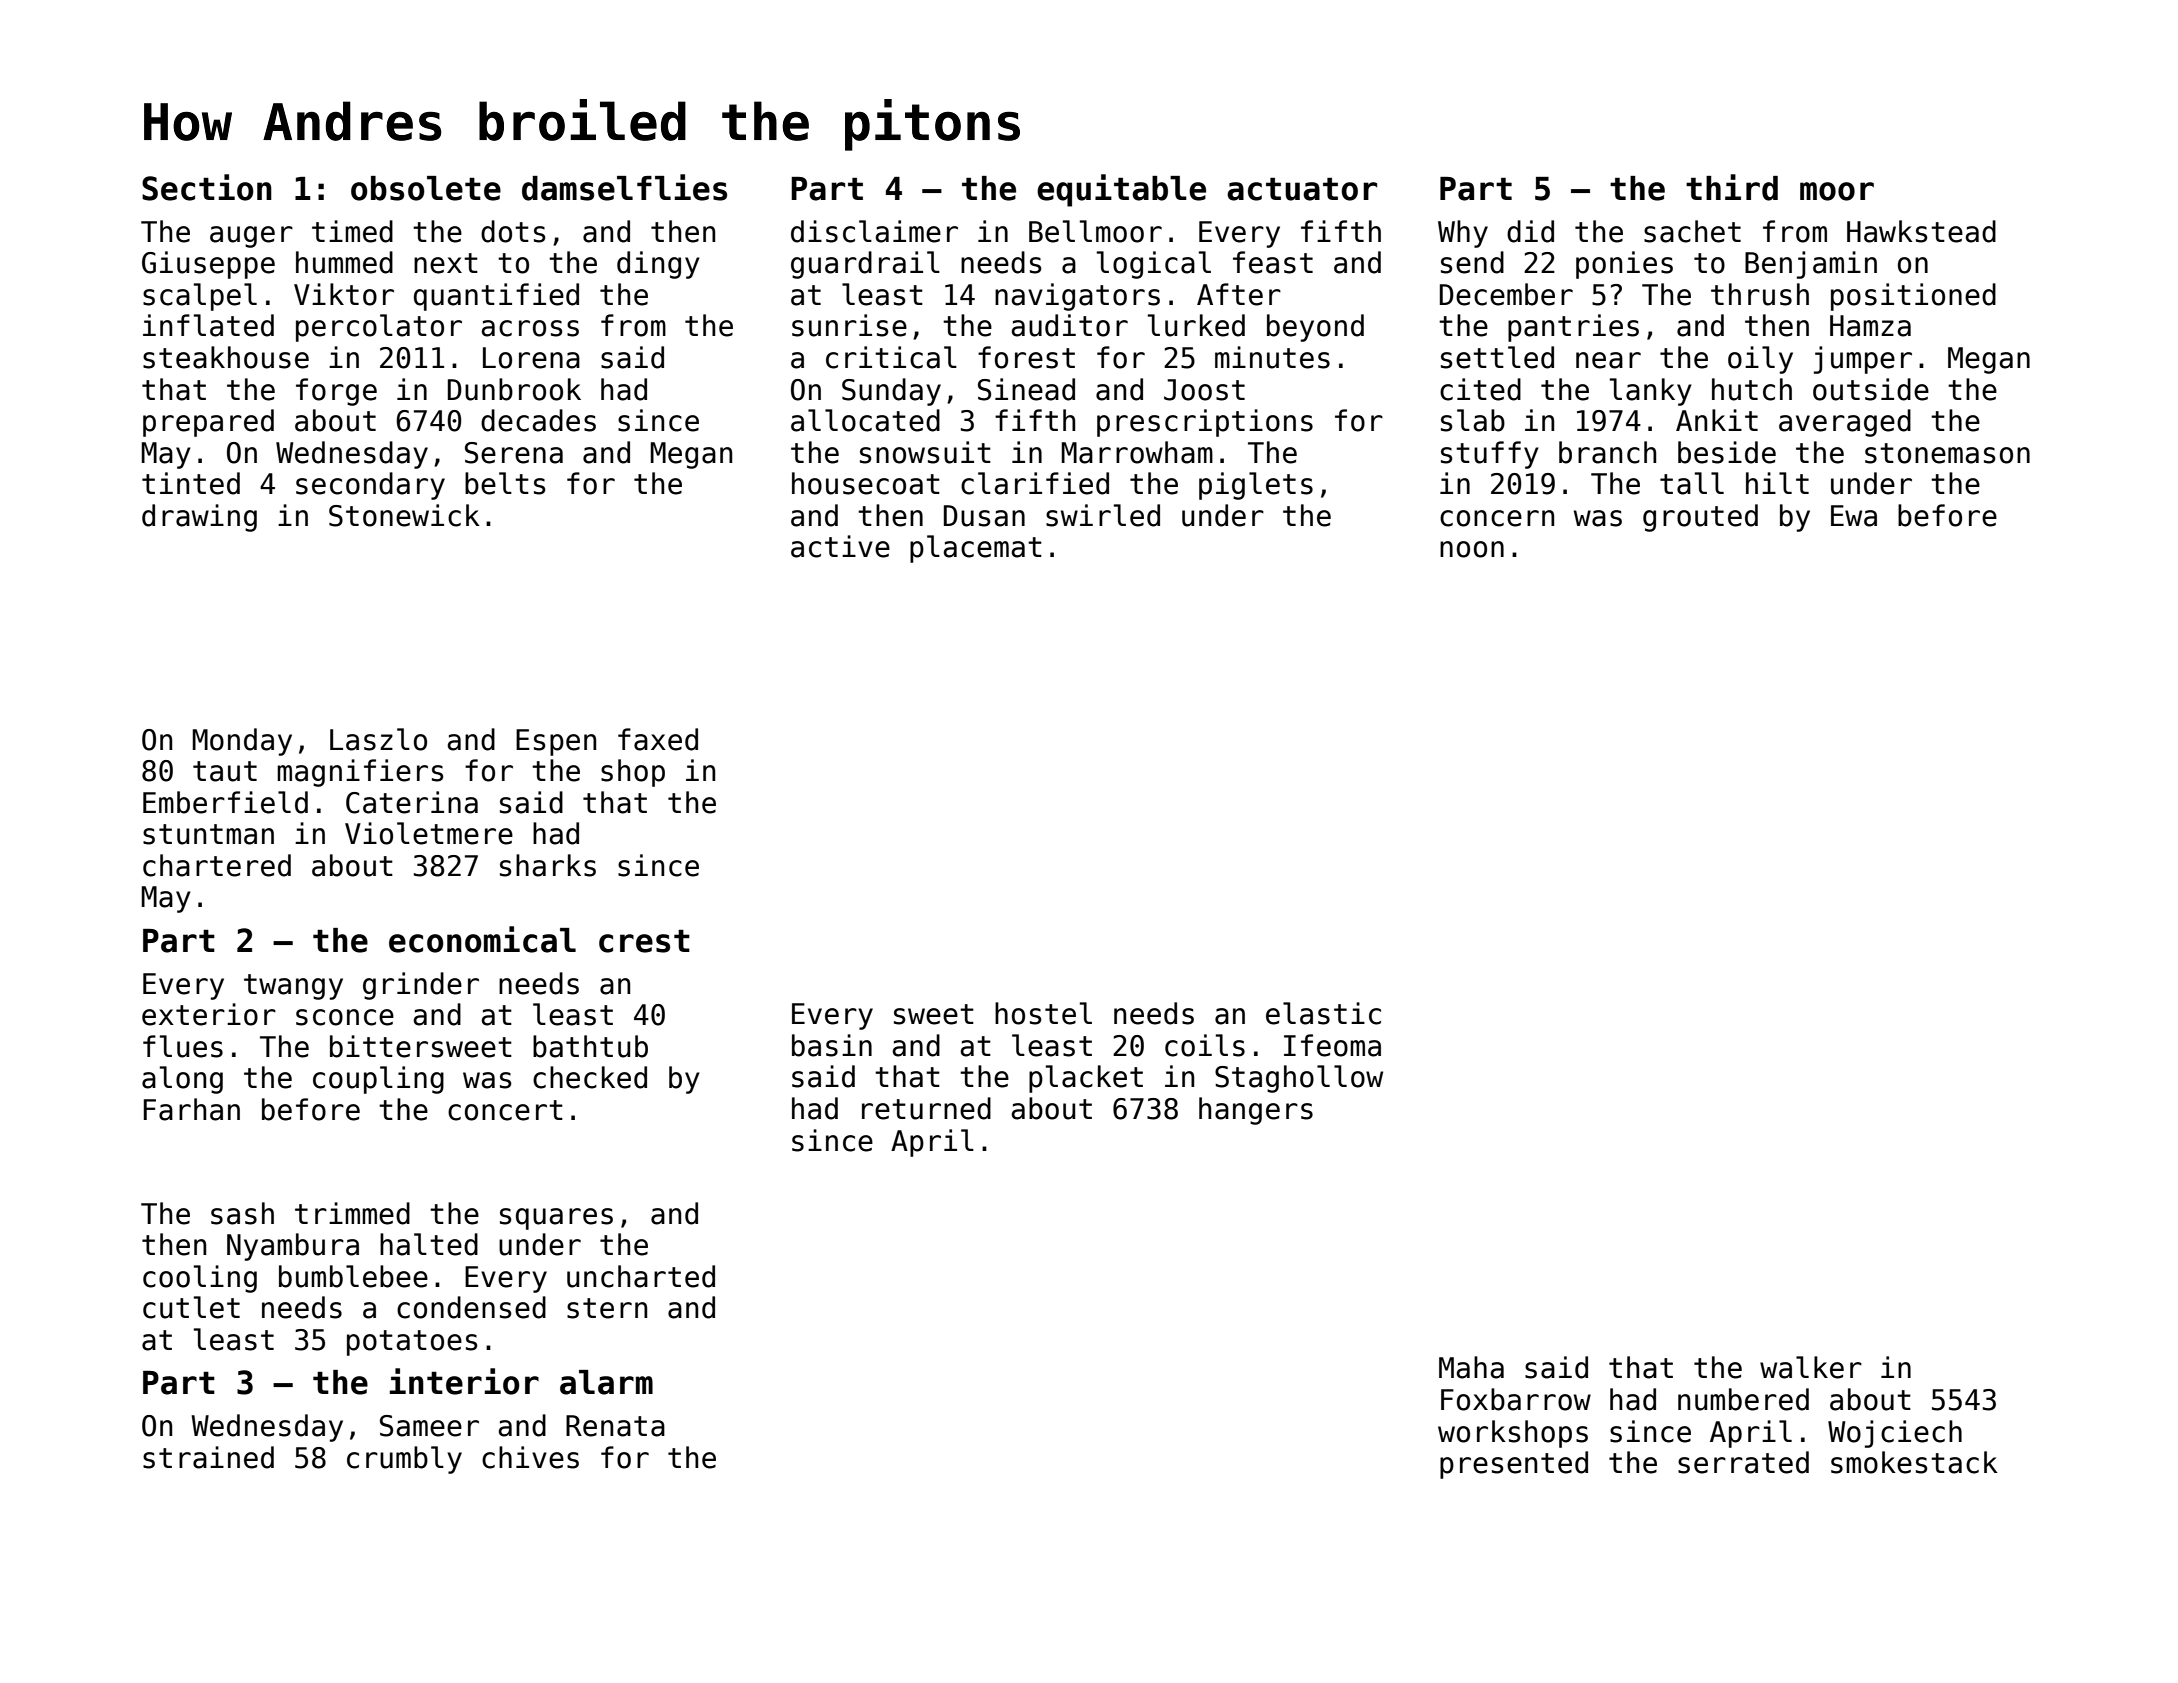 The width and height of the document is (2178, 1683). What do you see at coordinates (1323, 1013) in the document?
I see `elastic` at bounding box center [1323, 1013].
